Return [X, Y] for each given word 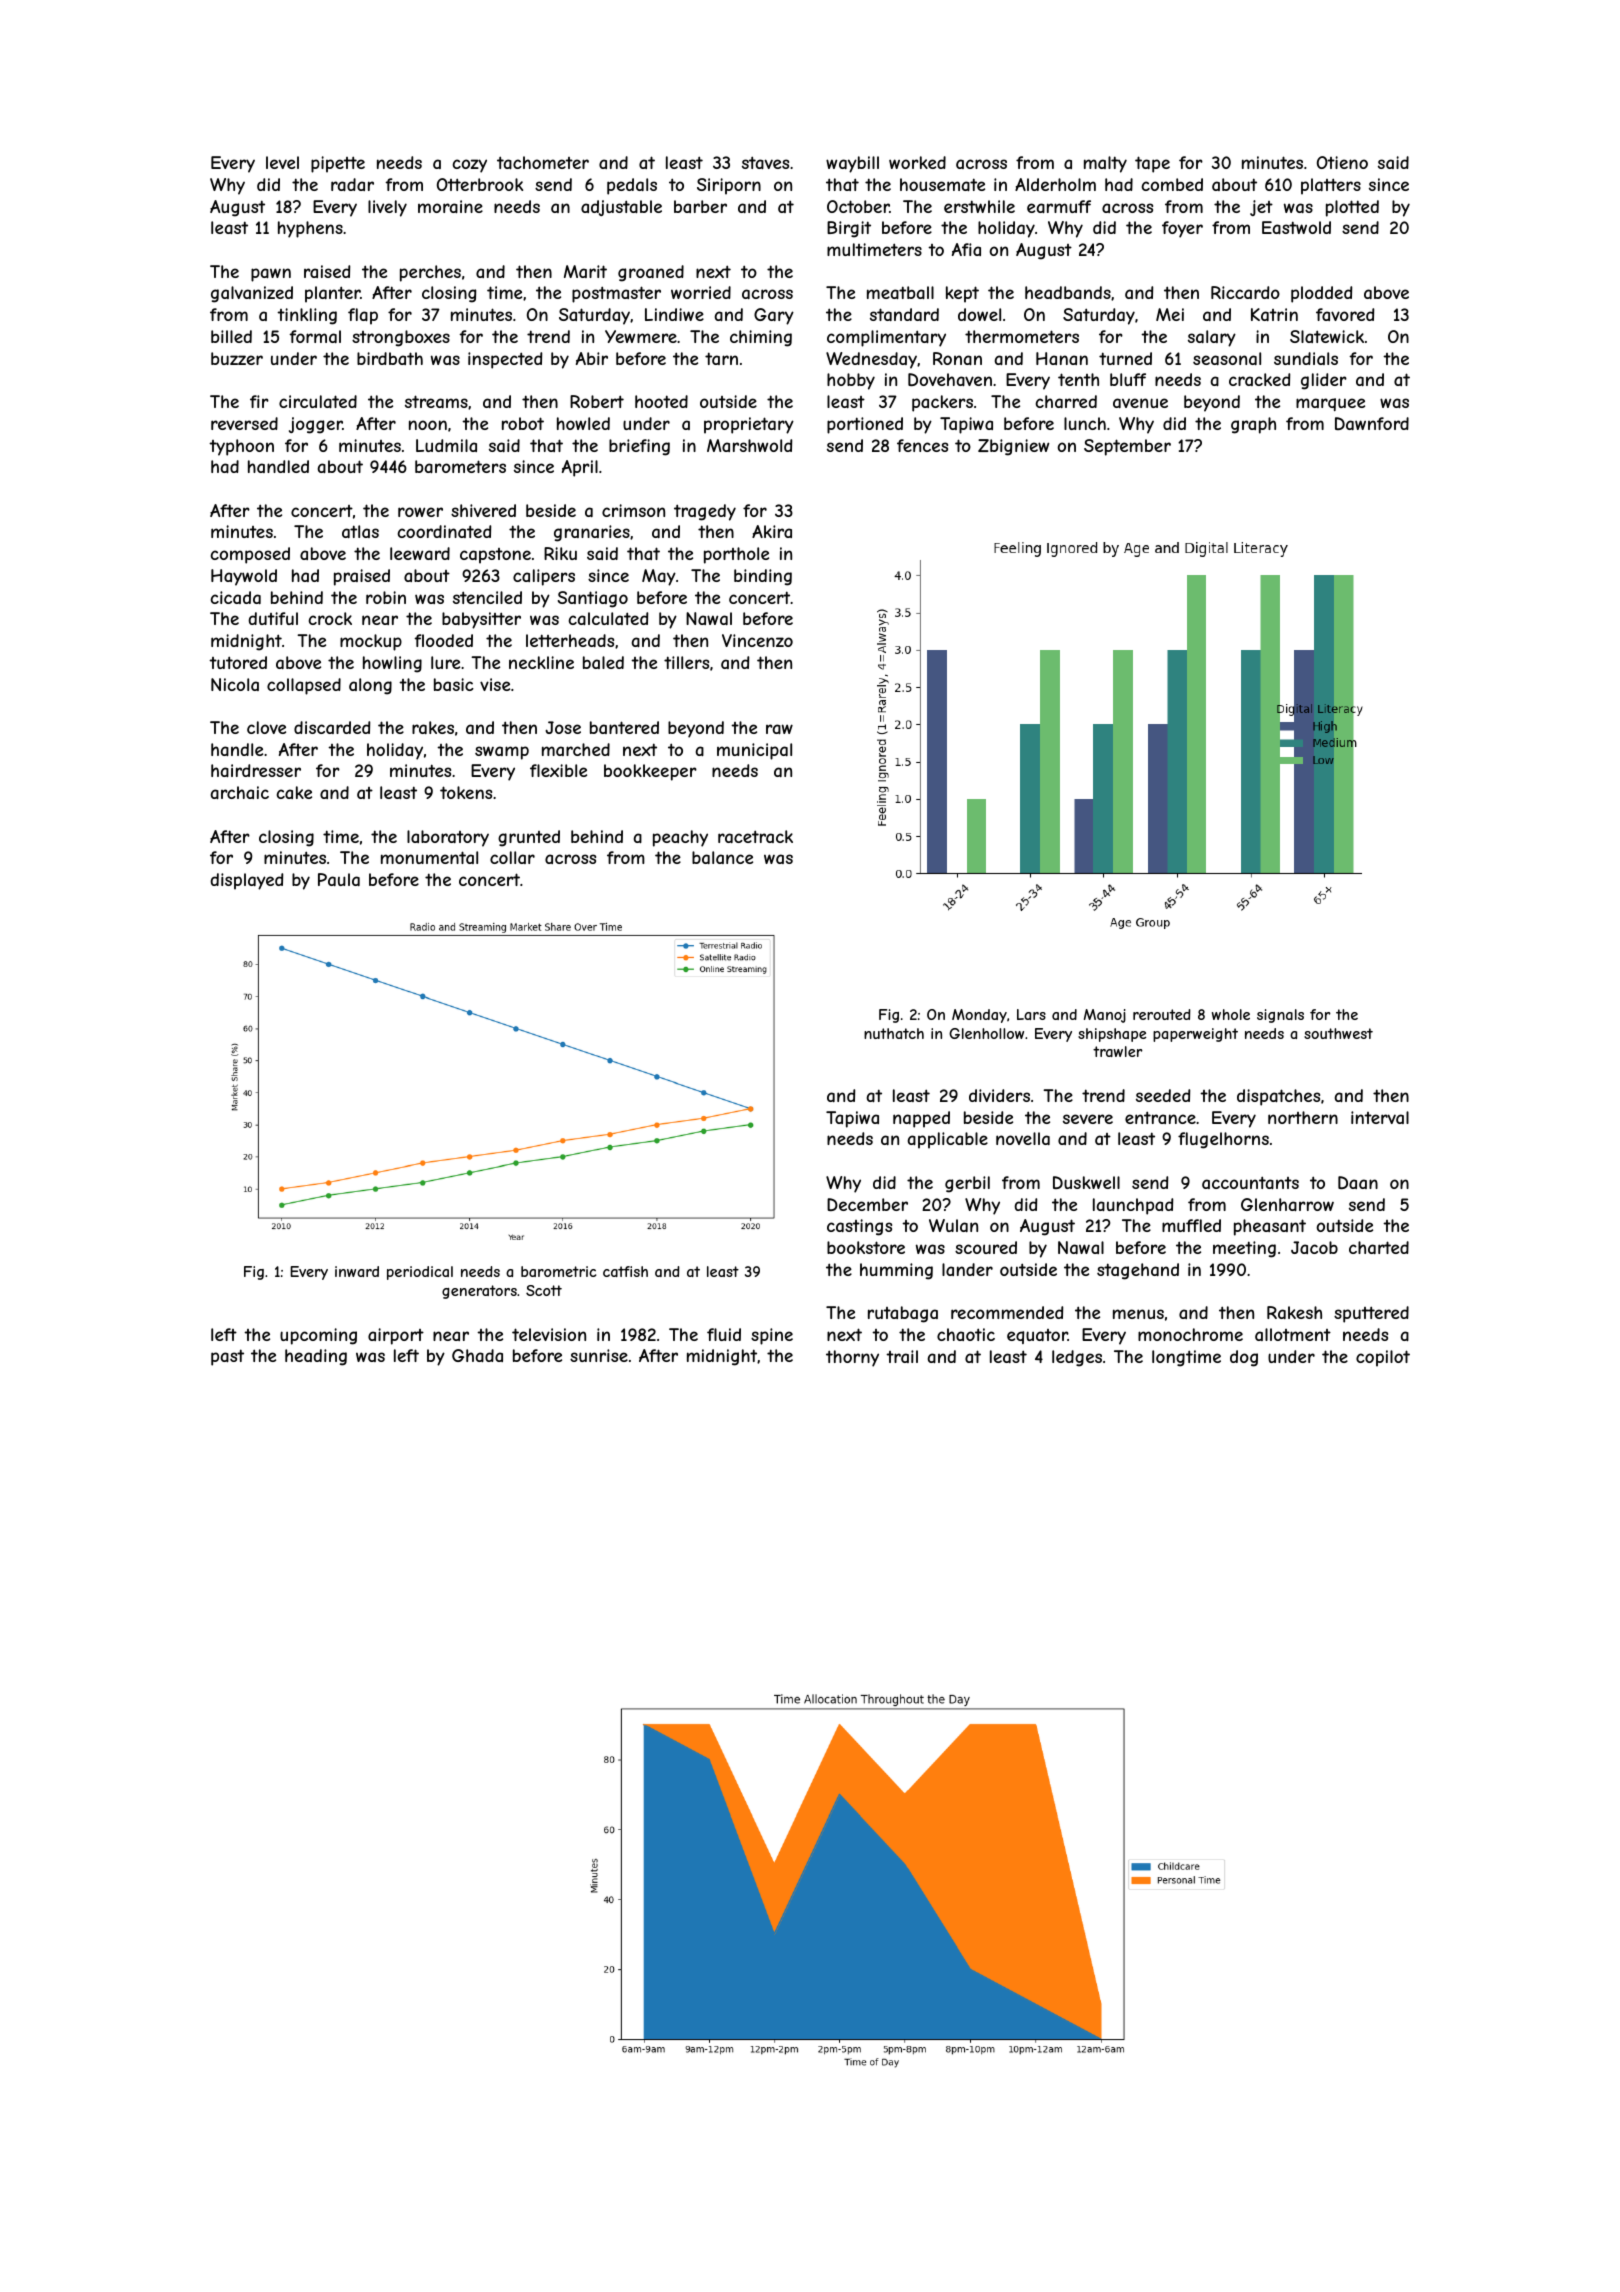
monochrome [1190, 1334]
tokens [466, 792]
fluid [724, 1334]
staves [765, 162]
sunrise [599, 1355]
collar [512, 857]
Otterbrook [480, 184]
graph [1253, 425]
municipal [754, 751]
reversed [244, 423]
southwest [1338, 1033]
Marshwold [749, 445]
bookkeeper [650, 772]
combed [1172, 184]
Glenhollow [986, 1033]
